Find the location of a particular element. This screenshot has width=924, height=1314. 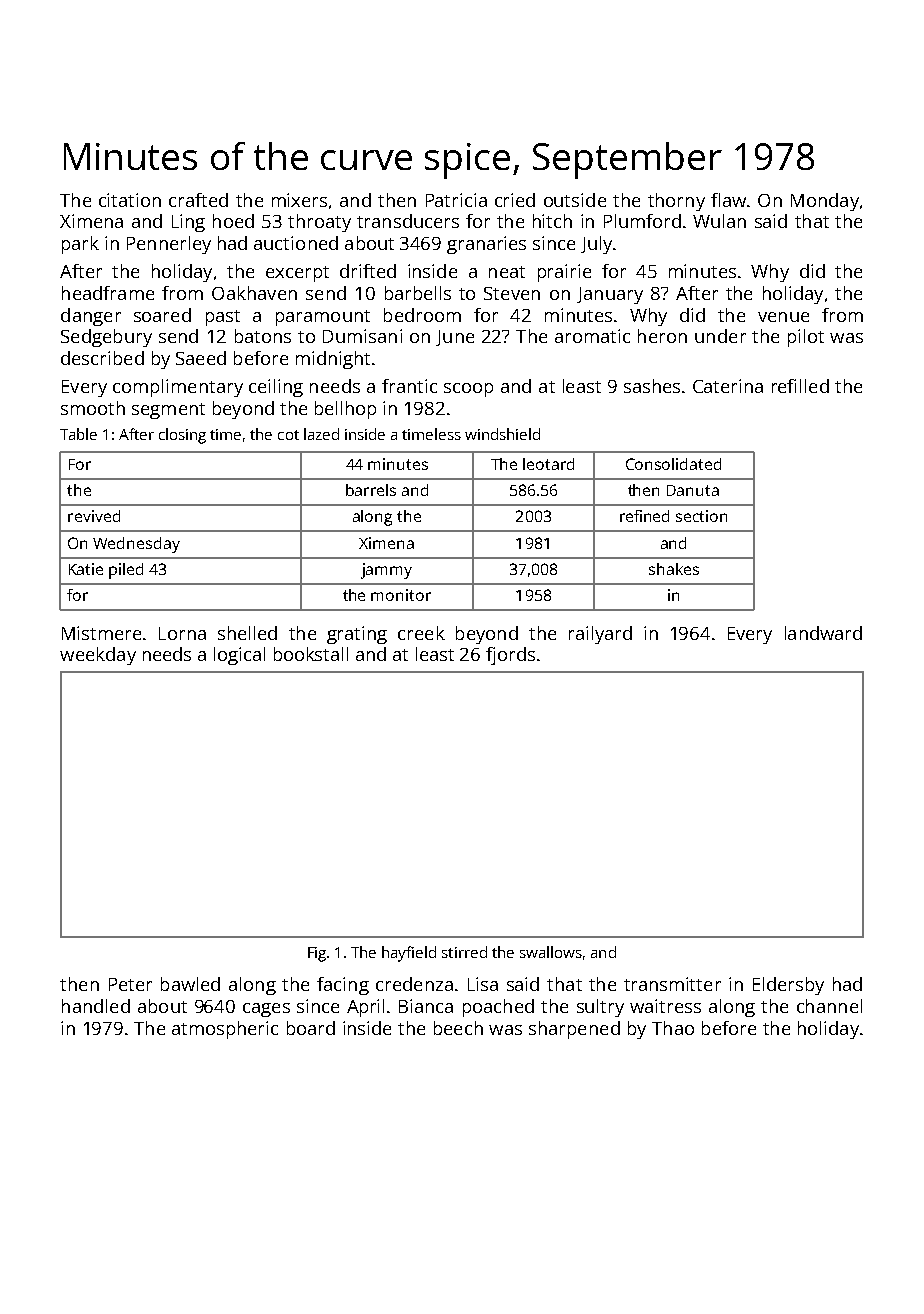

weekday is located at coordinates (98, 656).
